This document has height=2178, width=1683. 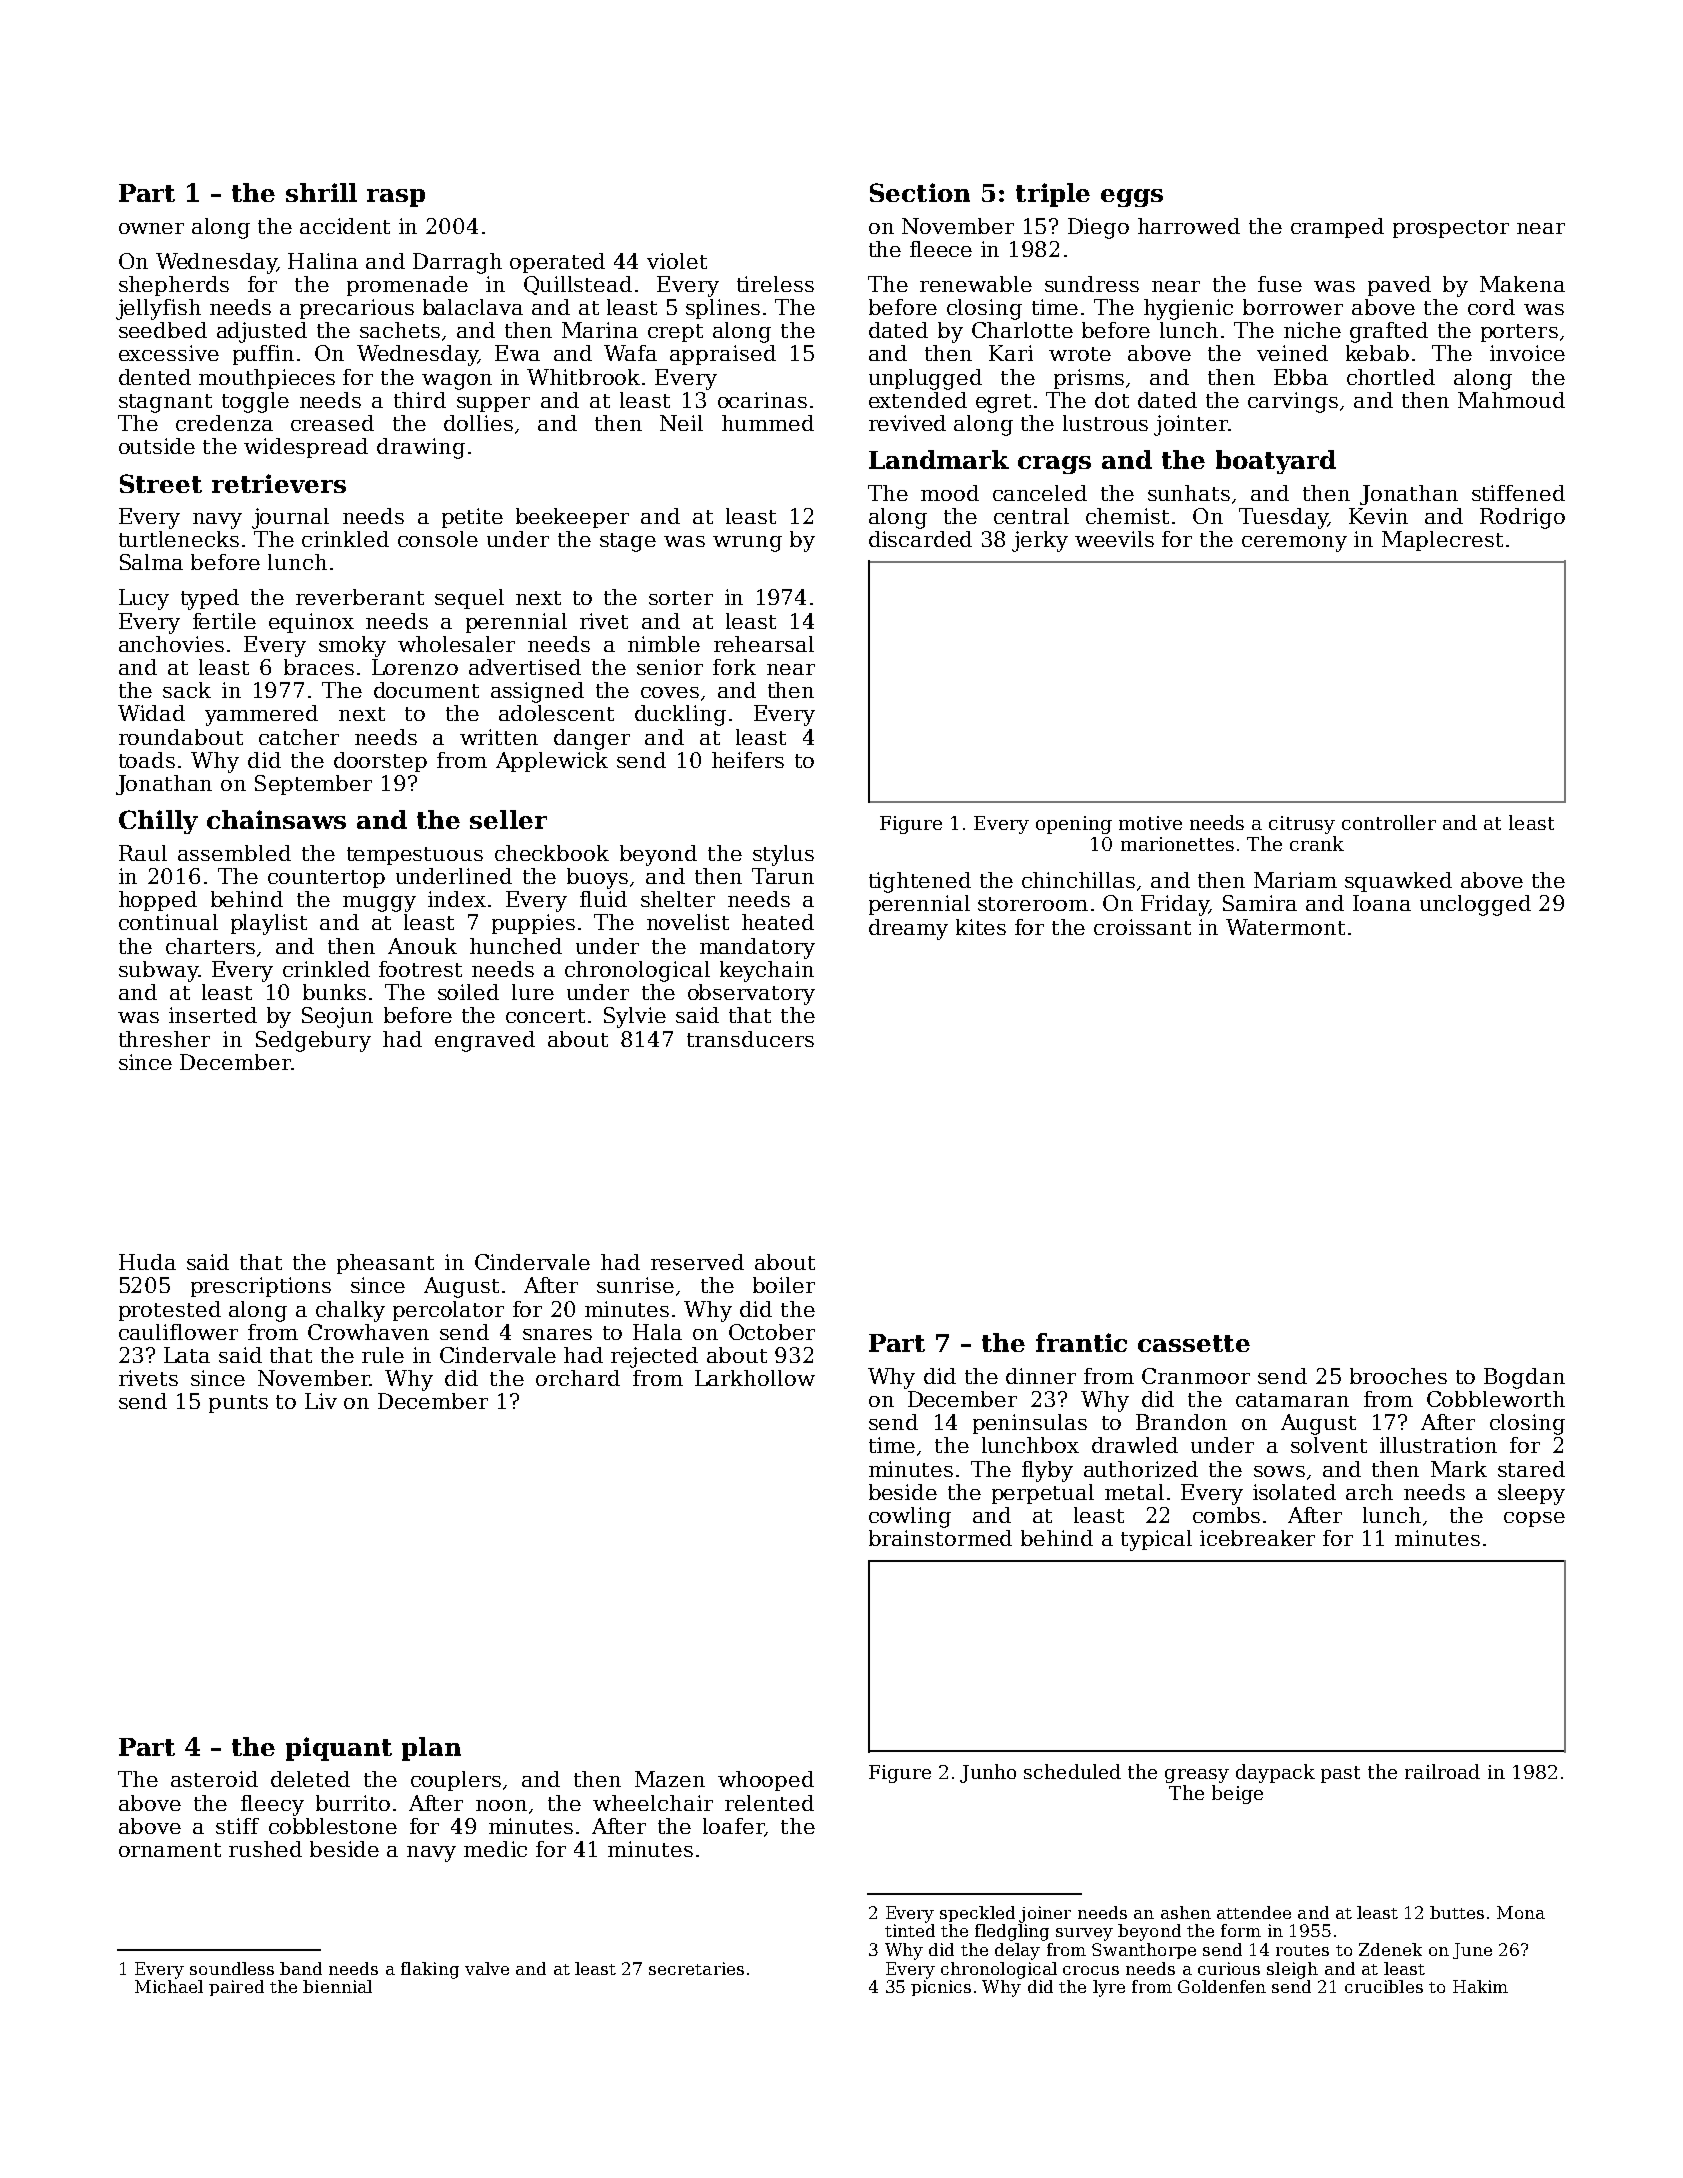 What do you see at coordinates (396, 198) in the document?
I see `rasp` at bounding box center [396, 198].
